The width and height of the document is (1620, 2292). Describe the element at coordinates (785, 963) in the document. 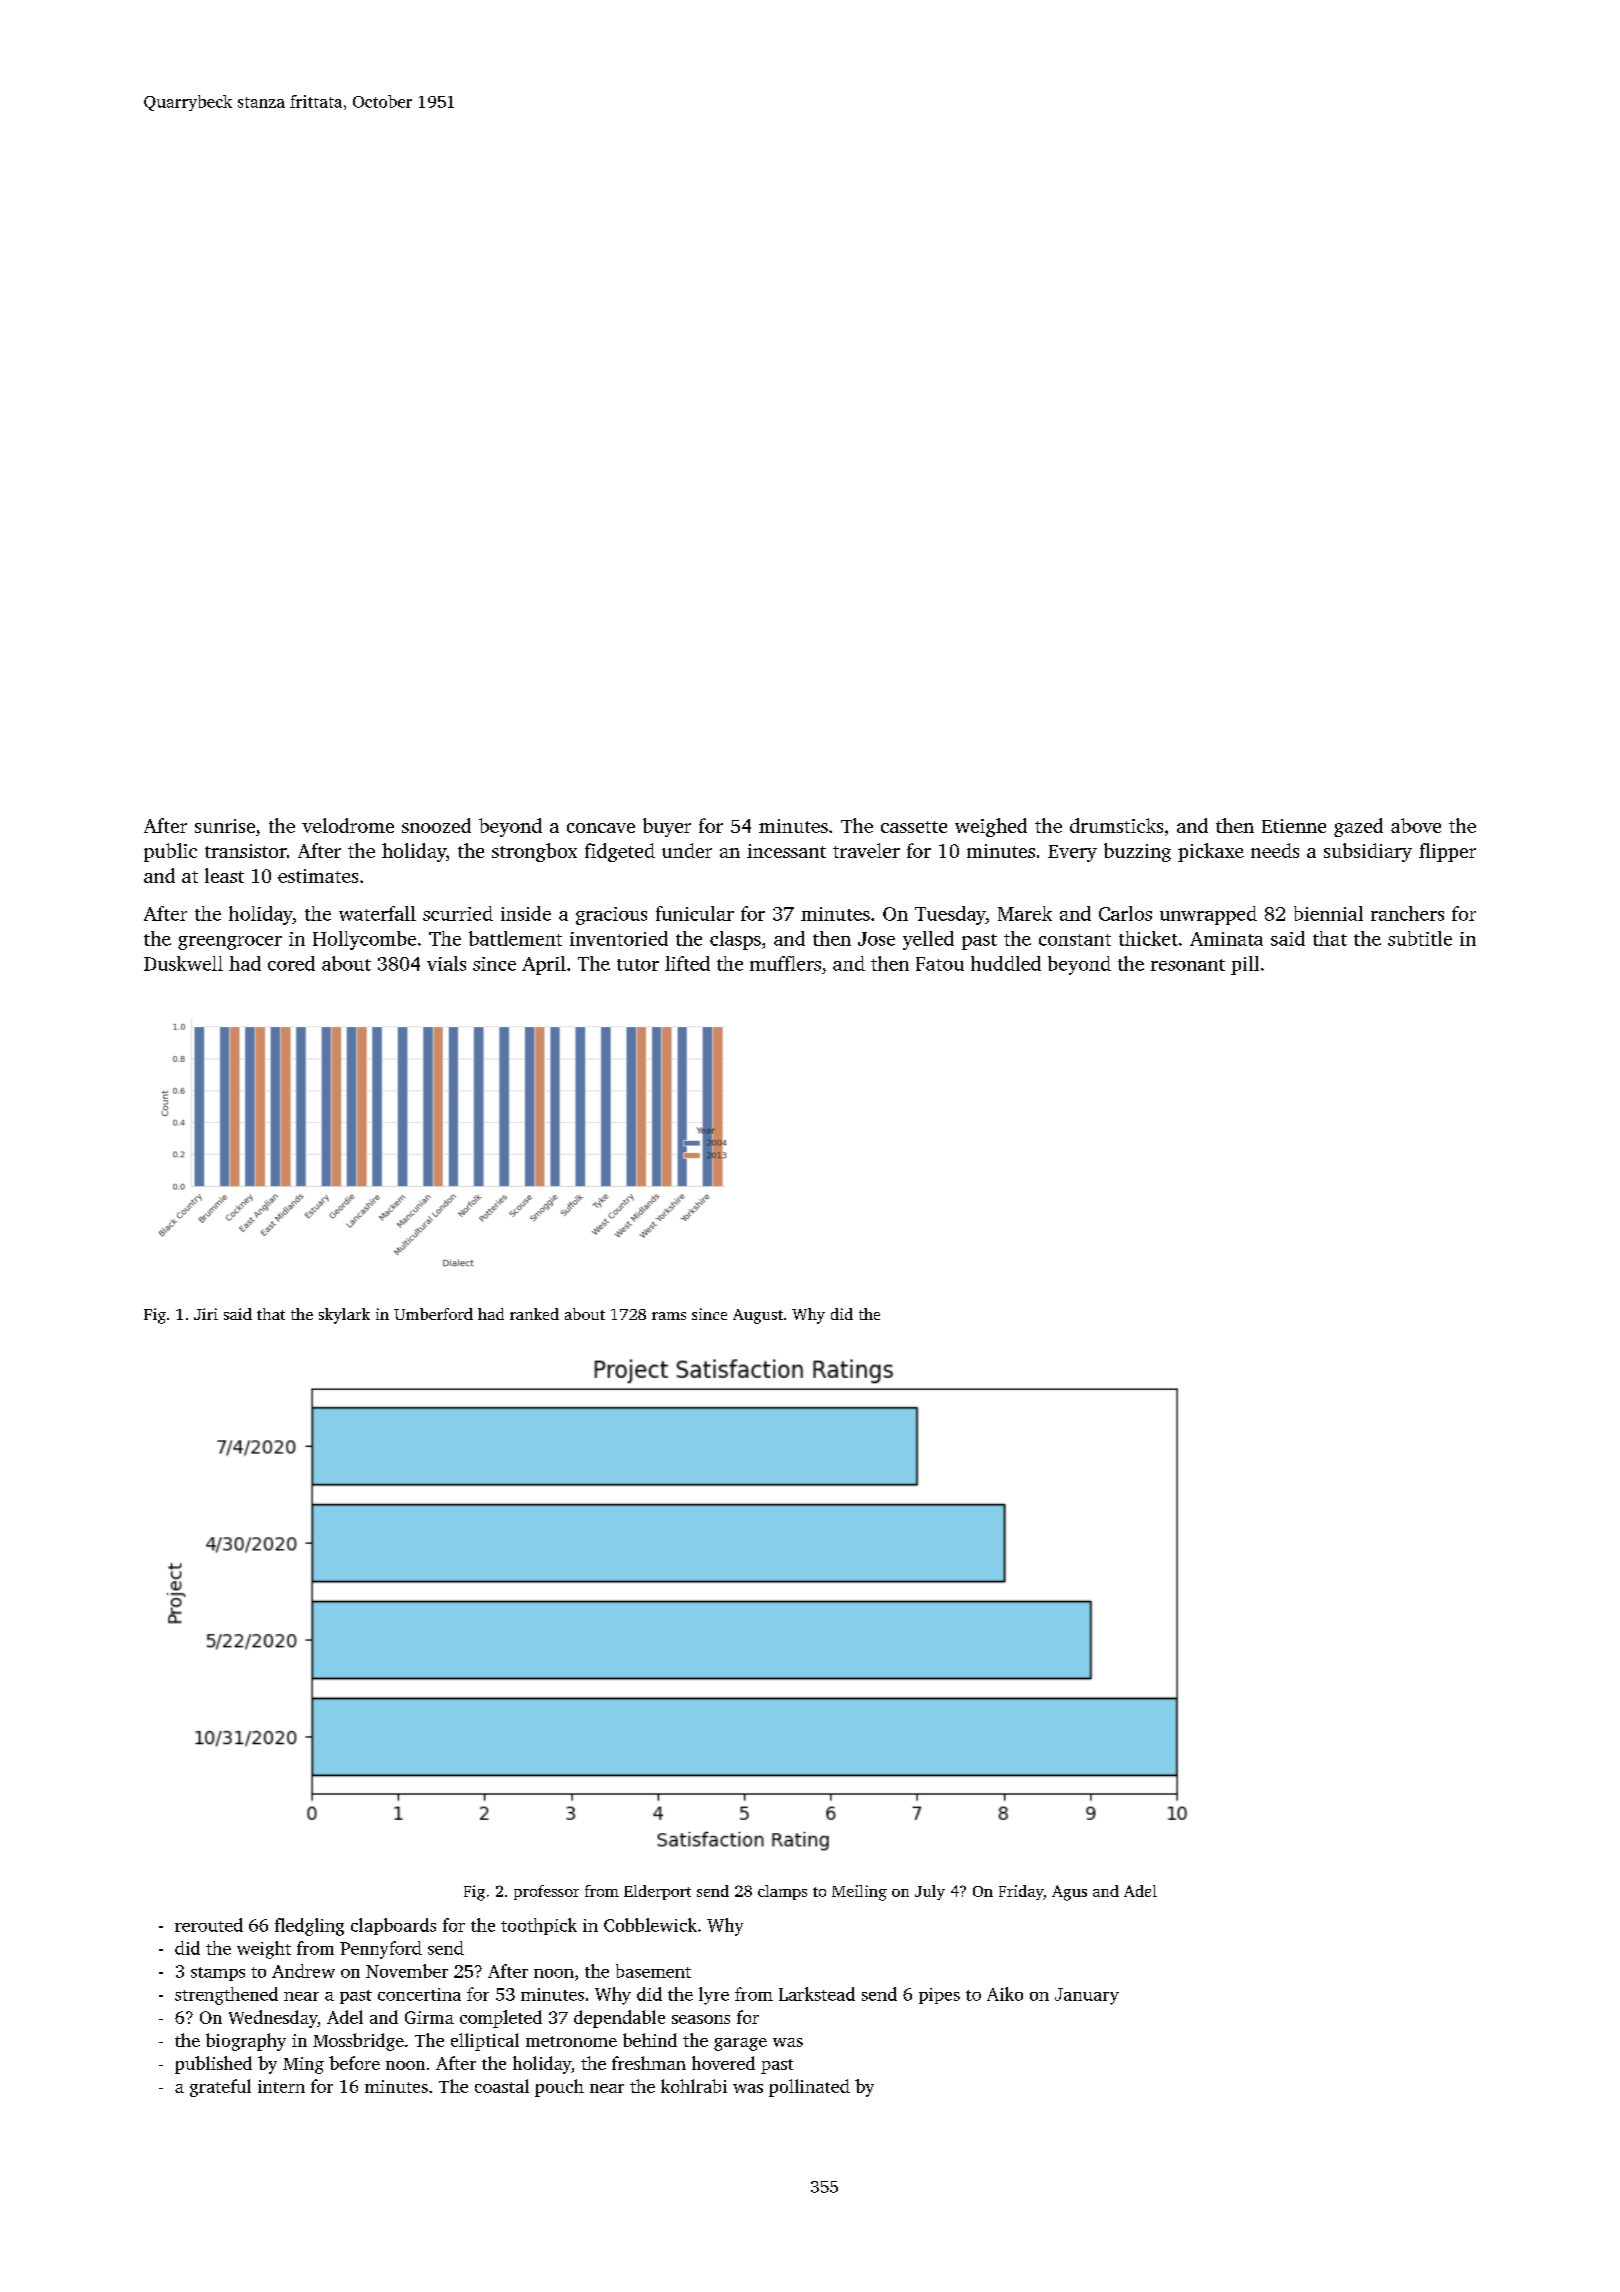

I see `mufflers` at that location.
